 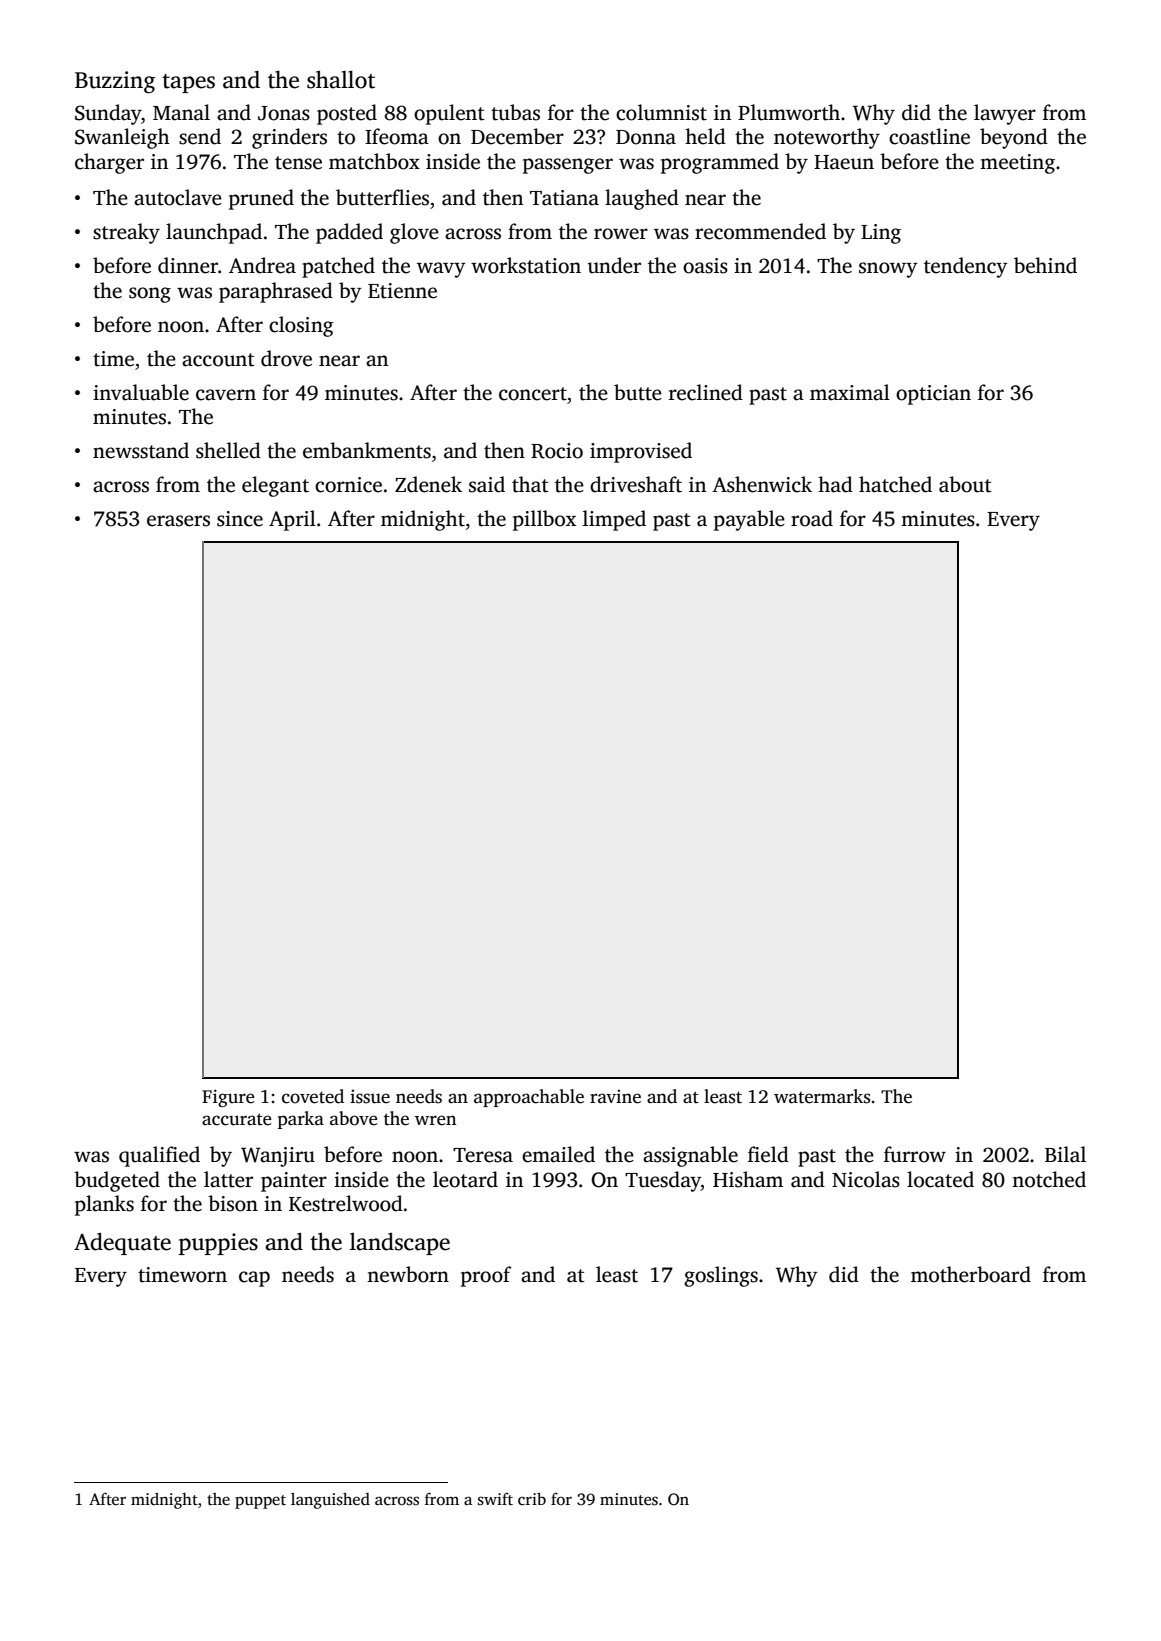 What do you see at coordinates (260, 1502) in the screenshot?
I see `puppet` at bounding box center [260, 1502].
